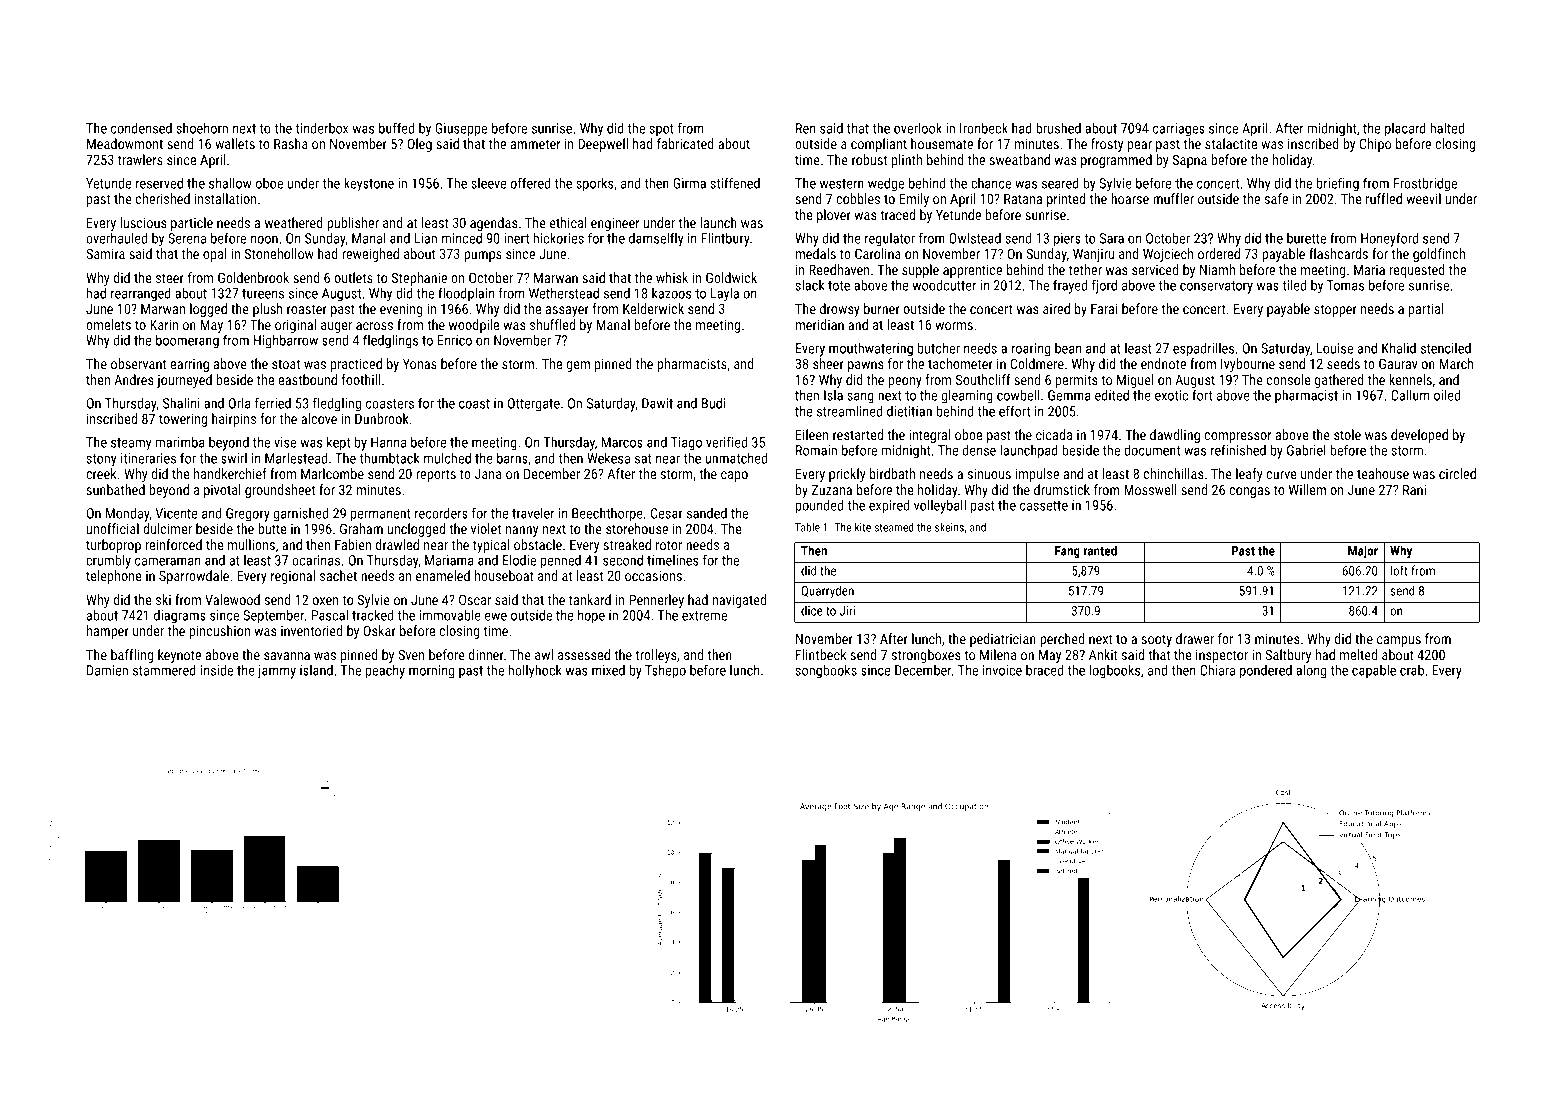 This screenshot has height=1107, width=1565. Describe the element at coordinates (960, 363) in the screenshot. I see `tachometer` at that location.
